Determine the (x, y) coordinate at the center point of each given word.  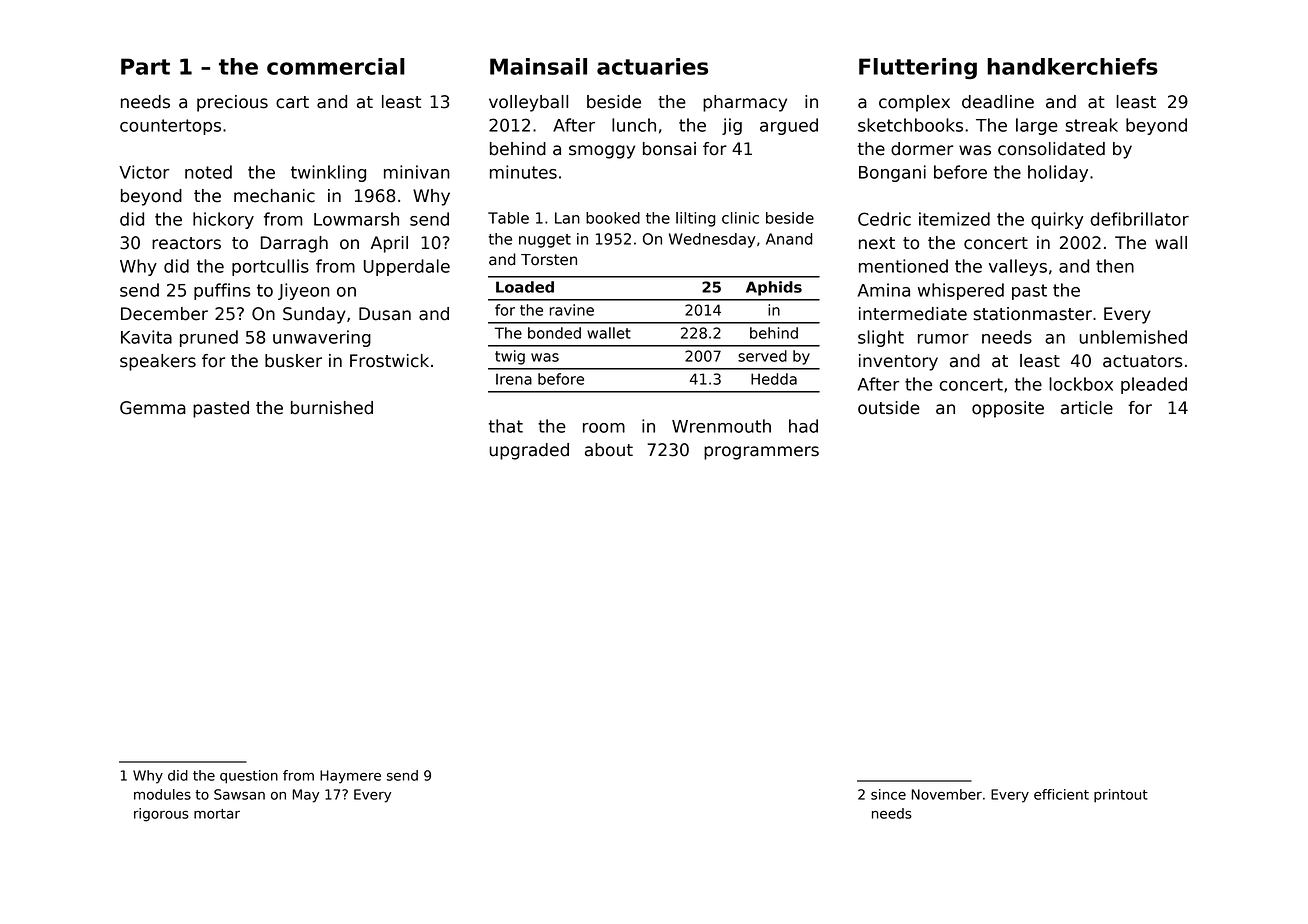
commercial (336, 66)
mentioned (903, 266)
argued (789, 126)
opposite (1008, 409)
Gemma (153, 408)
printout (1121, 796)
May (306, 796)
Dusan (385, 314)
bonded (554, 333)
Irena (514, 379)
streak (1091, 125)
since (888, 794)
